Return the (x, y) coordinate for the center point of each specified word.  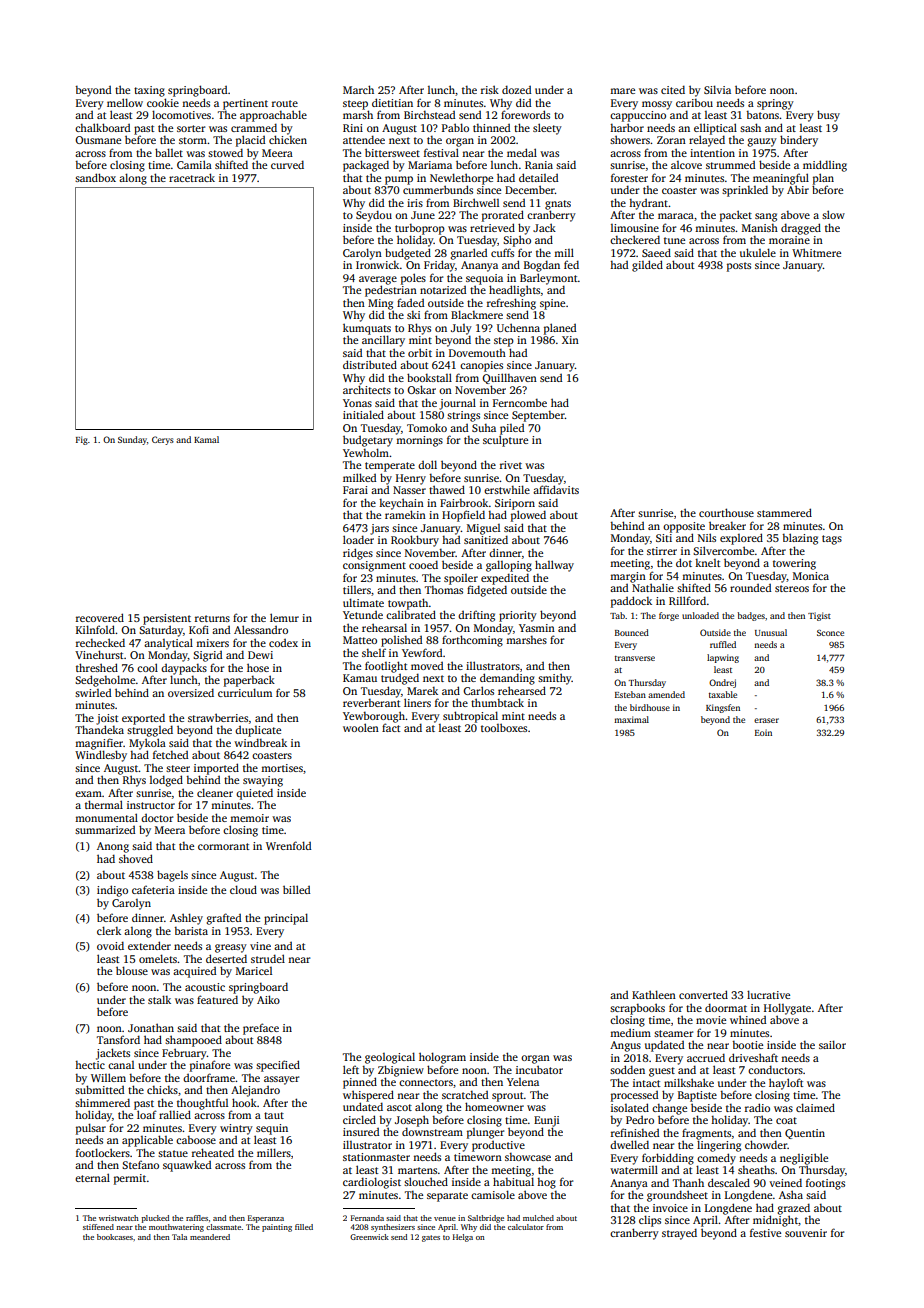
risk (490, 89)
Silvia (717, 89)
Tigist (819, 616)
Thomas (444, 590)
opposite (684, 527)
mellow (125, 102)
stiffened (98, 1227)
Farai (355, 490)
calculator (526, 1227)
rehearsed (522, 690)
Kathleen (654, 994)
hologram (442, 1058)
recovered (100, 617)
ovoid (110, 945)
